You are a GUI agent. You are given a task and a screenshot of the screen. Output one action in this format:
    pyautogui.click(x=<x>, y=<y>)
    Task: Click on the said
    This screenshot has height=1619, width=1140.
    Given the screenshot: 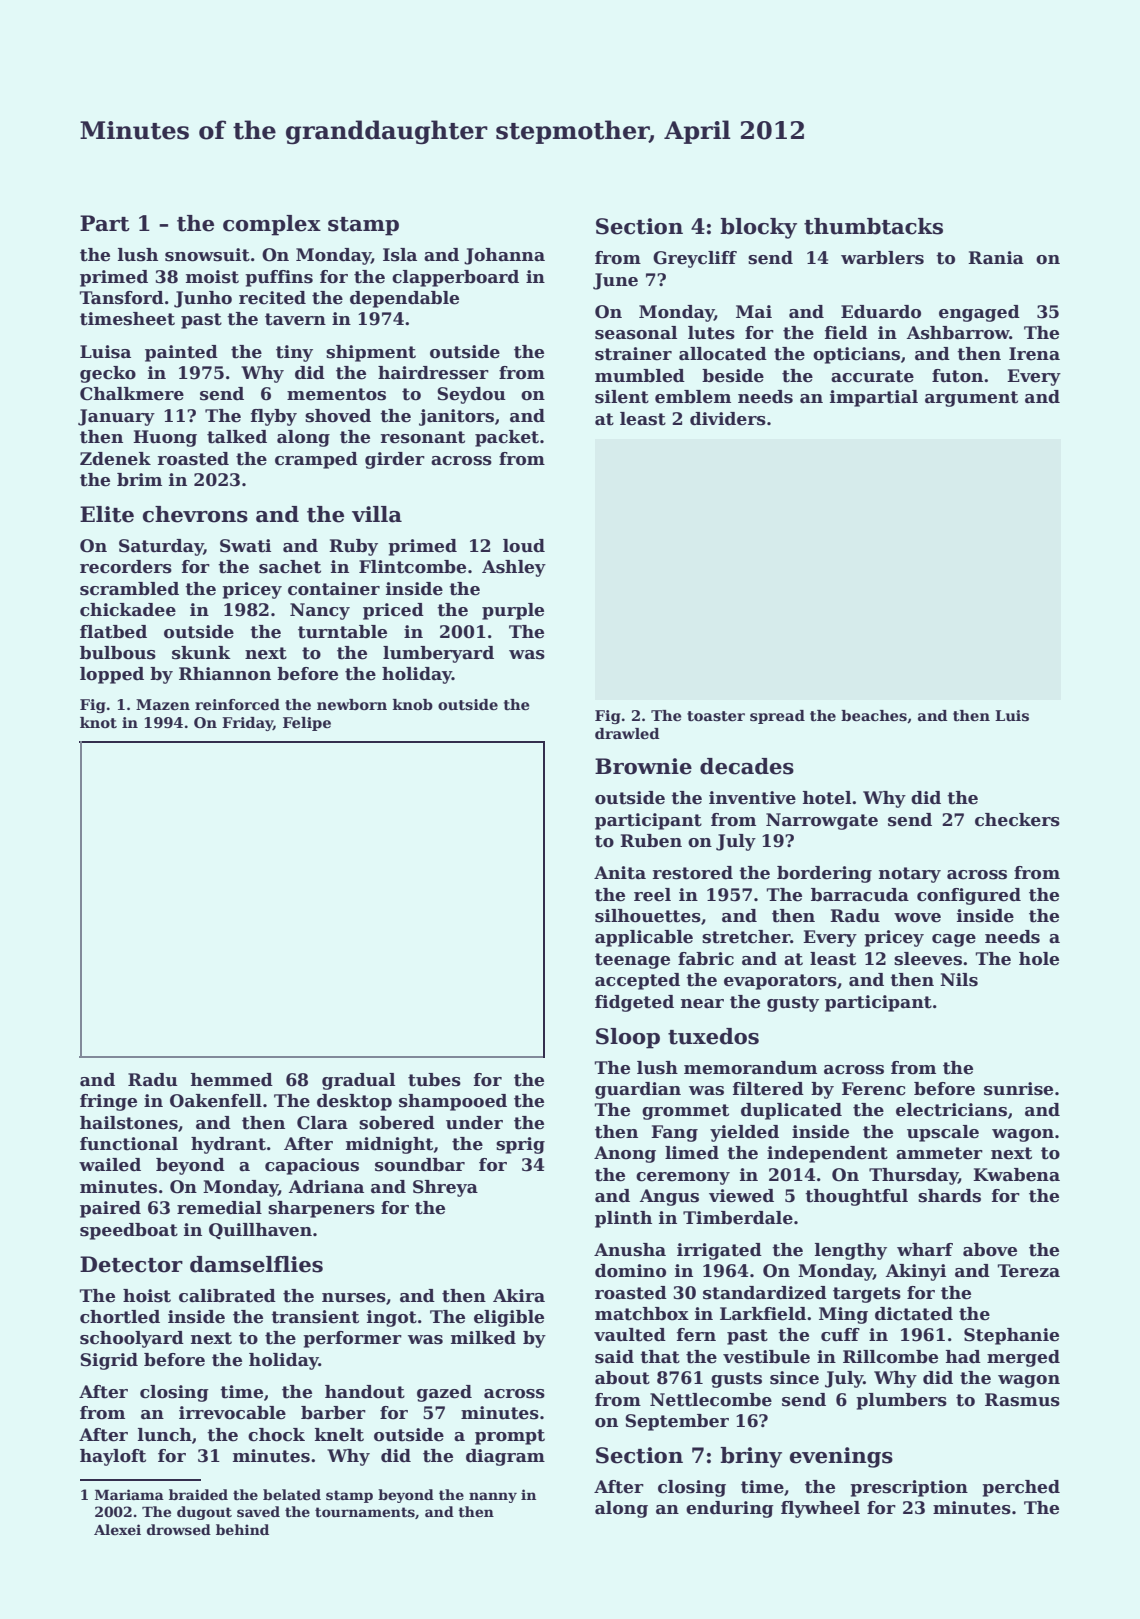 What is the action you would take?
    pyautogui.click(x=614, y=1357)
